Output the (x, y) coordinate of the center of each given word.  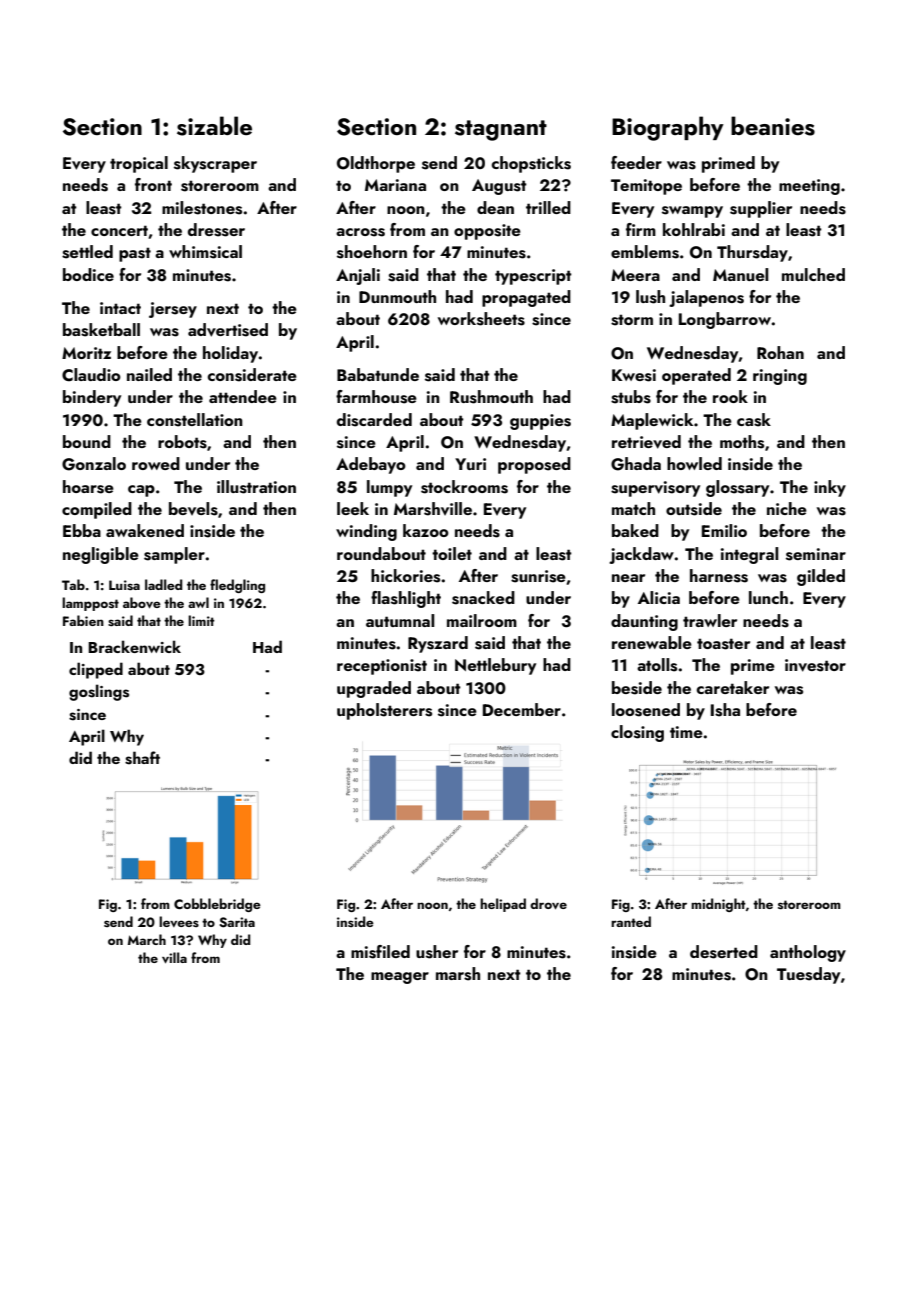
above (142, 603)
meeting (809, 187)
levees (179, 921)
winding (366, 532)
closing (637, 733)
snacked (483, 598)
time (686, 732)
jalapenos (706, 298)
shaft (142, 758)
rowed (156, 463)
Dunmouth (397, 296)
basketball (101, 330)
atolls (657, 665)
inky (830, 488)
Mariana (395, 185)
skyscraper (215, 164)
